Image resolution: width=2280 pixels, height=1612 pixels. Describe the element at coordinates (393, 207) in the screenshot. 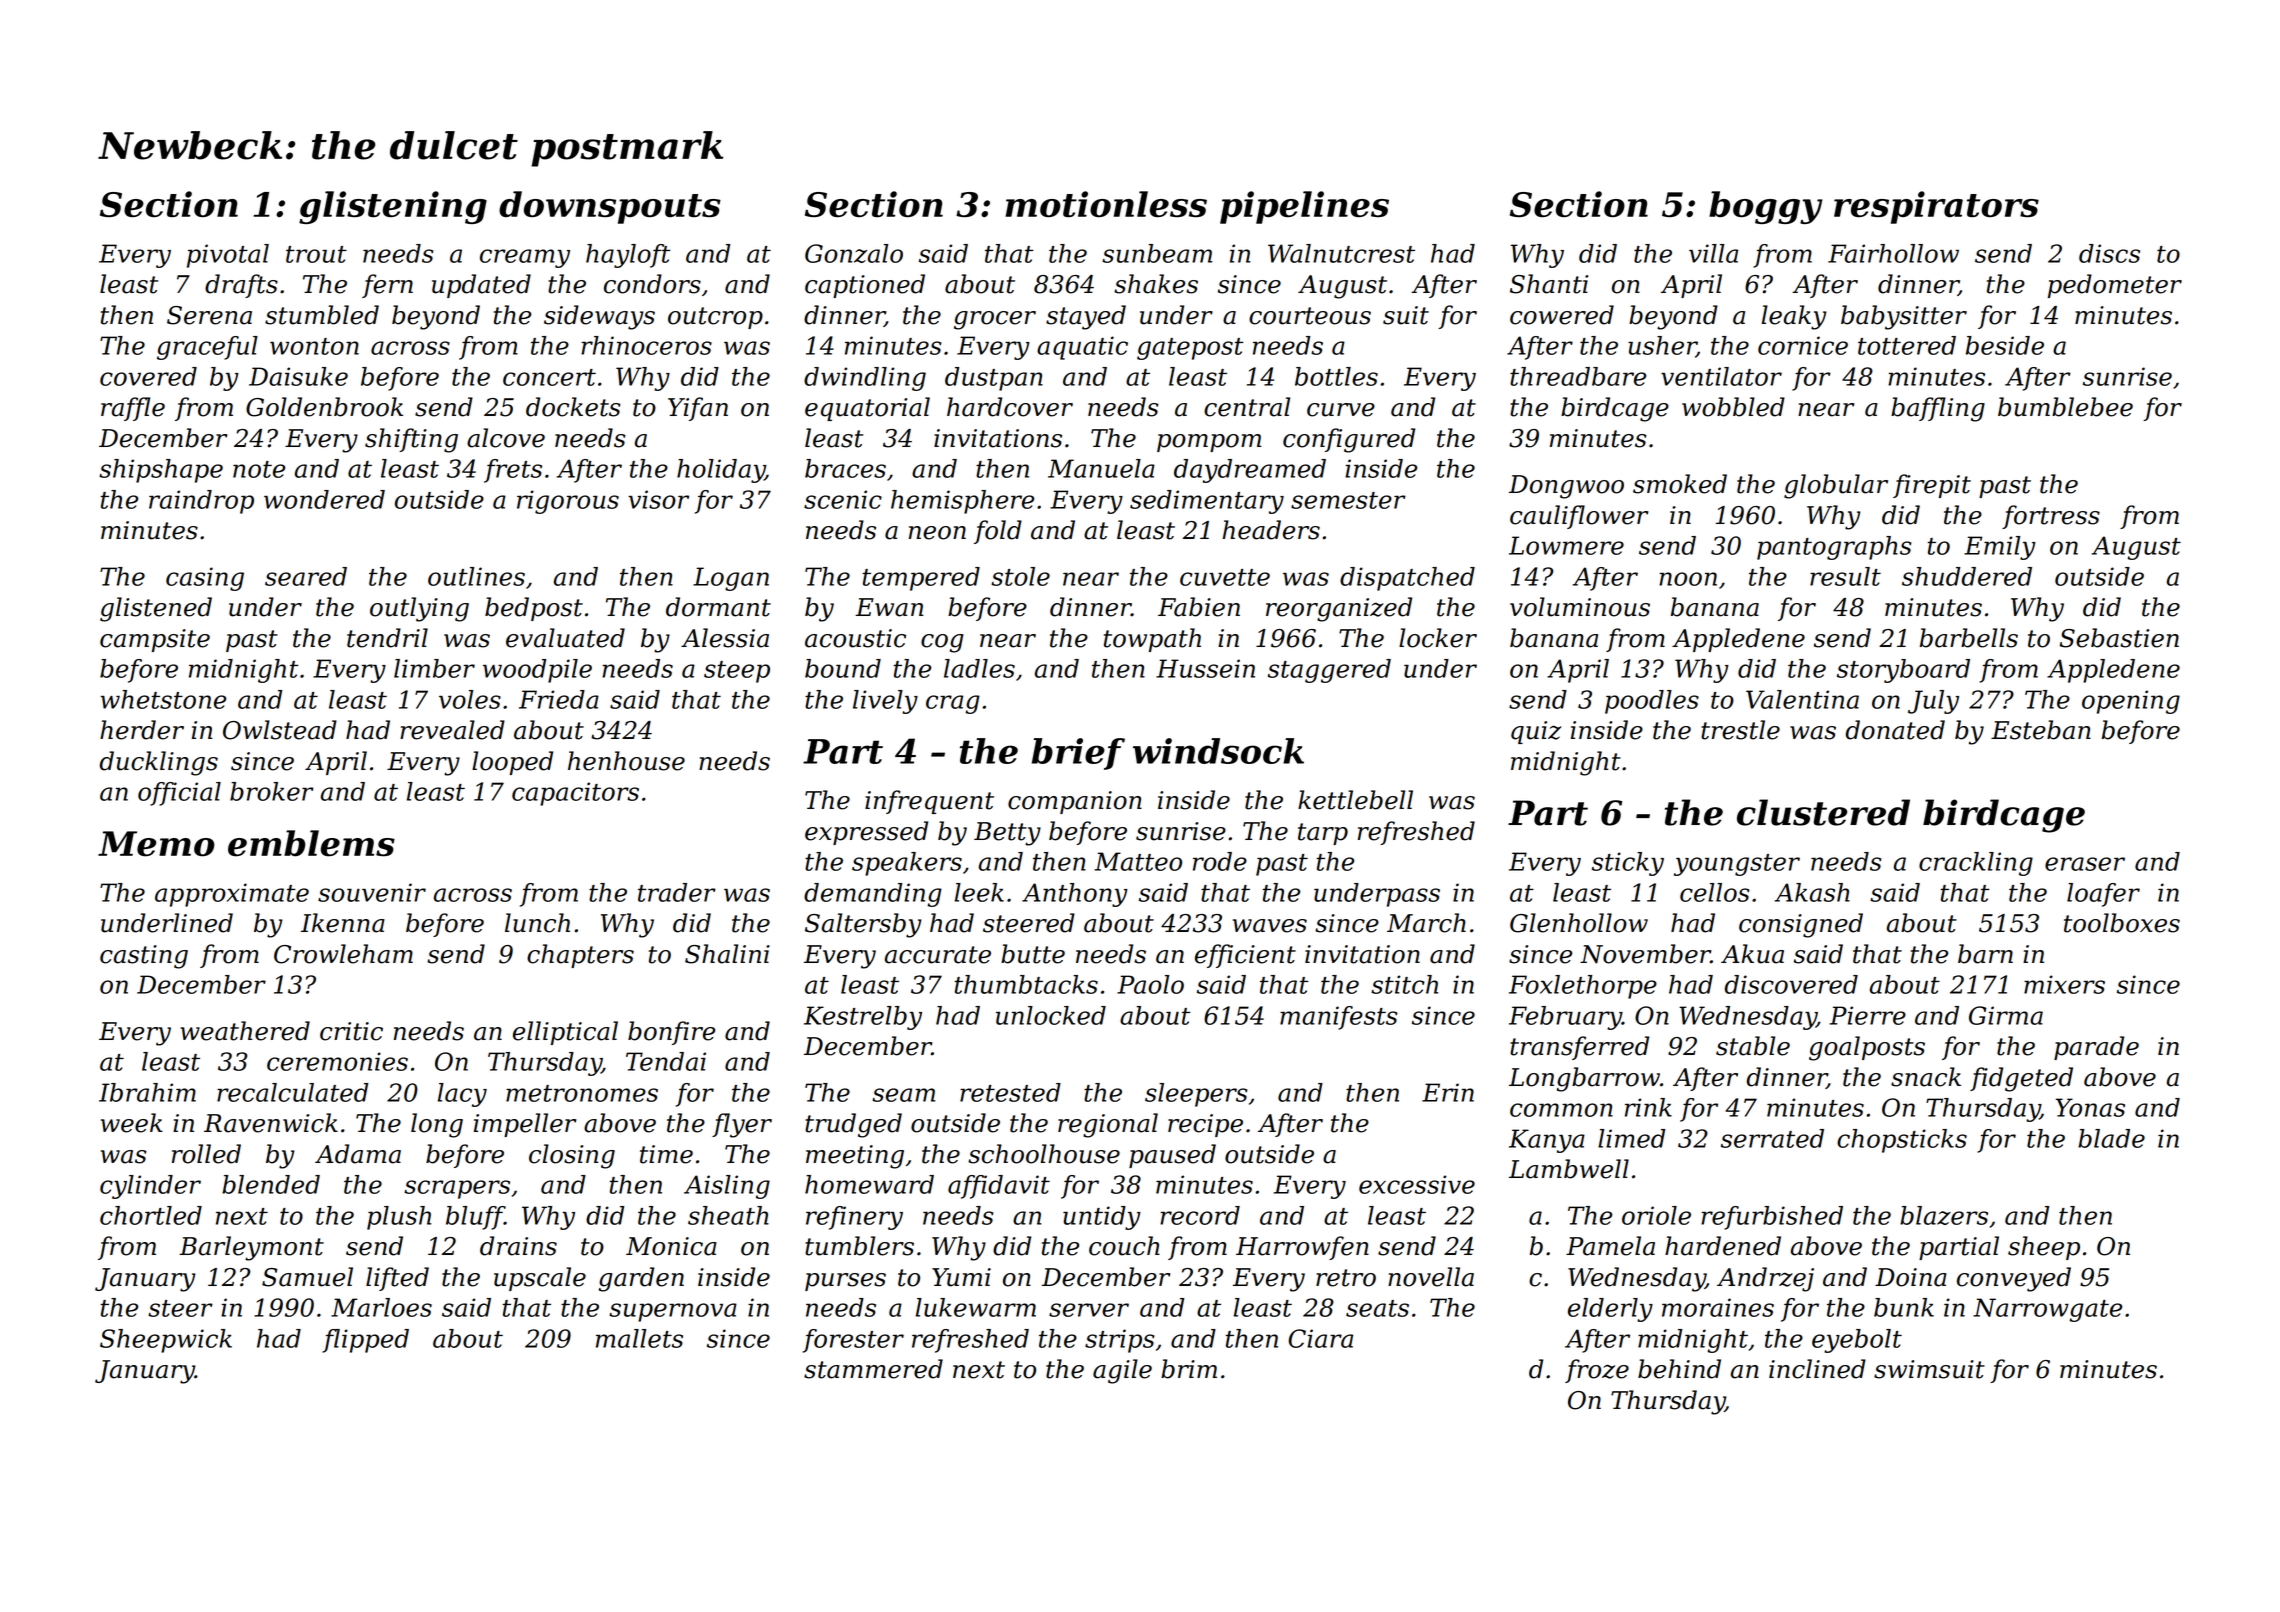

I see `glistening` at that location.
